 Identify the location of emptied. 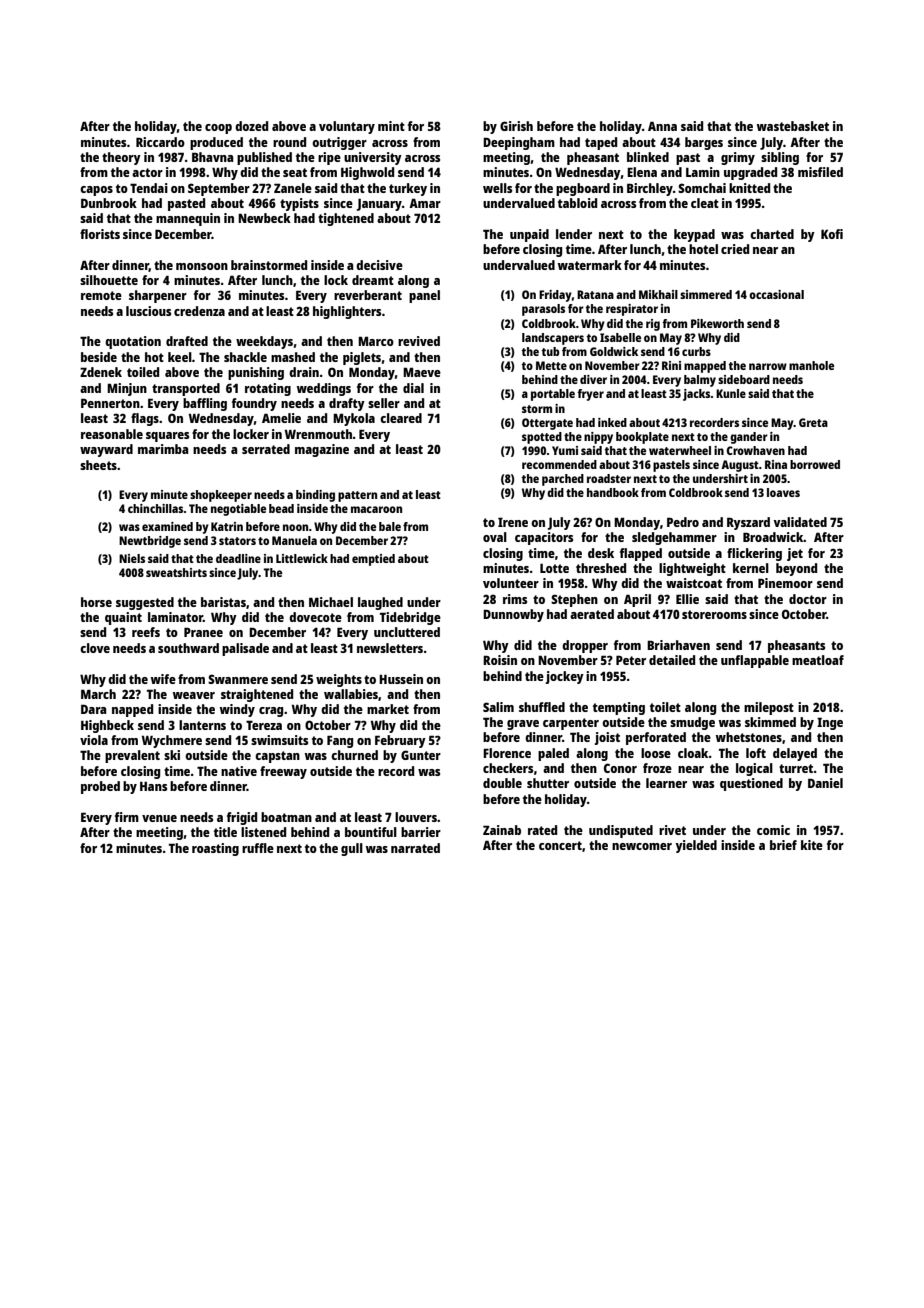
(373, 560).
